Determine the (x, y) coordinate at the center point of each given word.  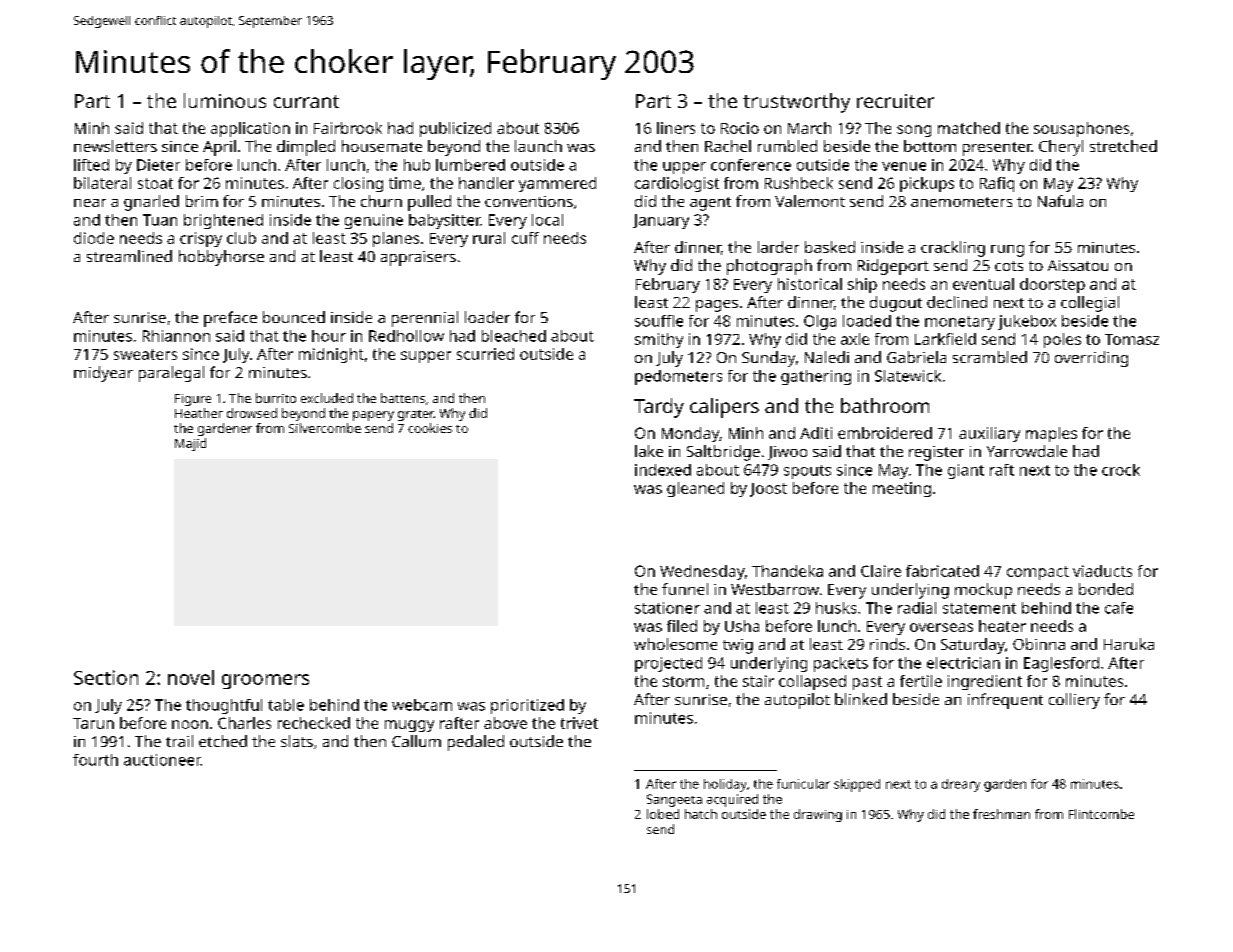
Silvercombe (325, 428)
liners (676, 128)
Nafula (1060, 201)
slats (297, 741)
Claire (881, 571)
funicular (803, 784)
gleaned (695, 489)
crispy (201, 239)
